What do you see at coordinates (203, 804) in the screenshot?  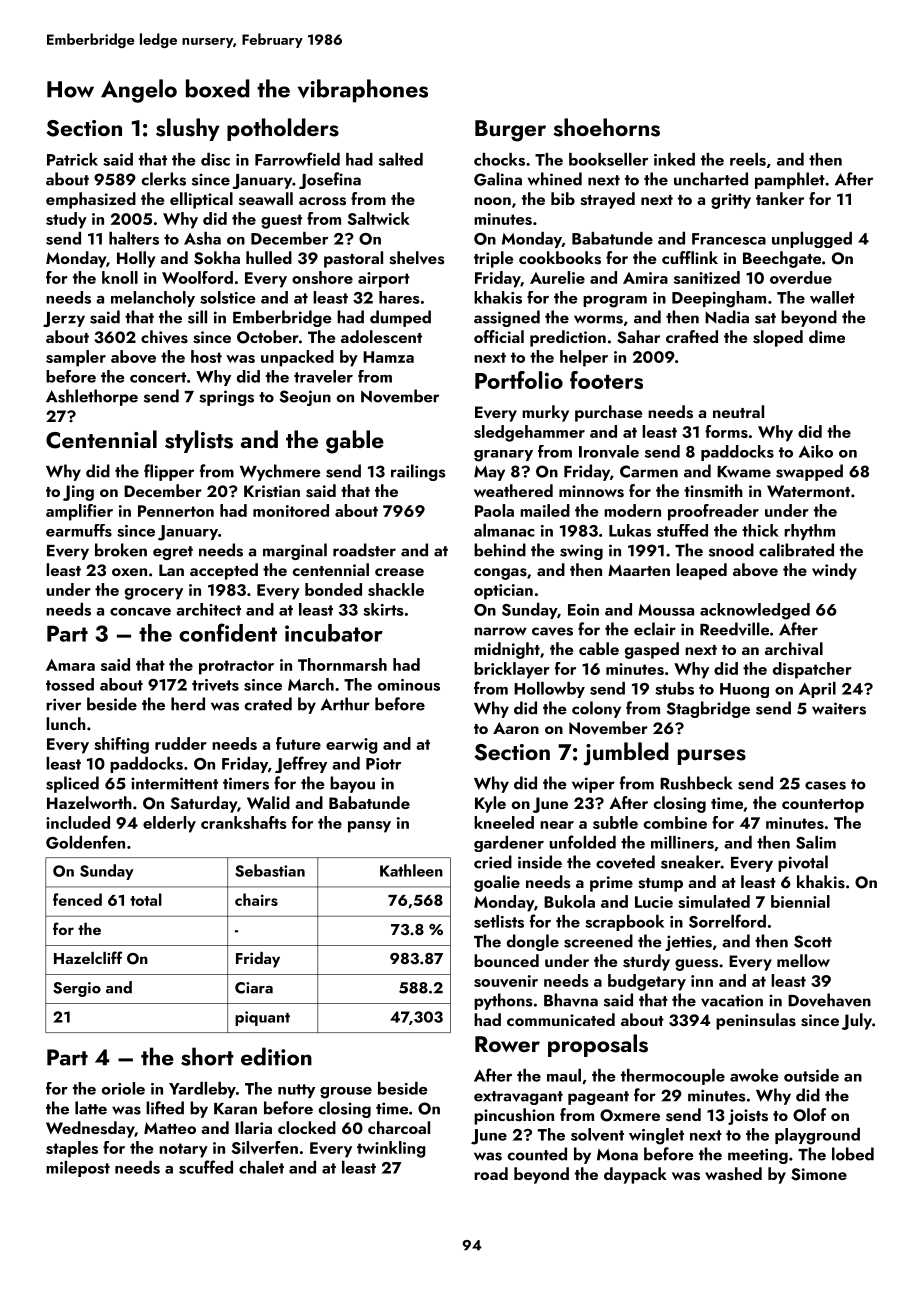 I see `Saturday` at bounding box center [203, 804].
